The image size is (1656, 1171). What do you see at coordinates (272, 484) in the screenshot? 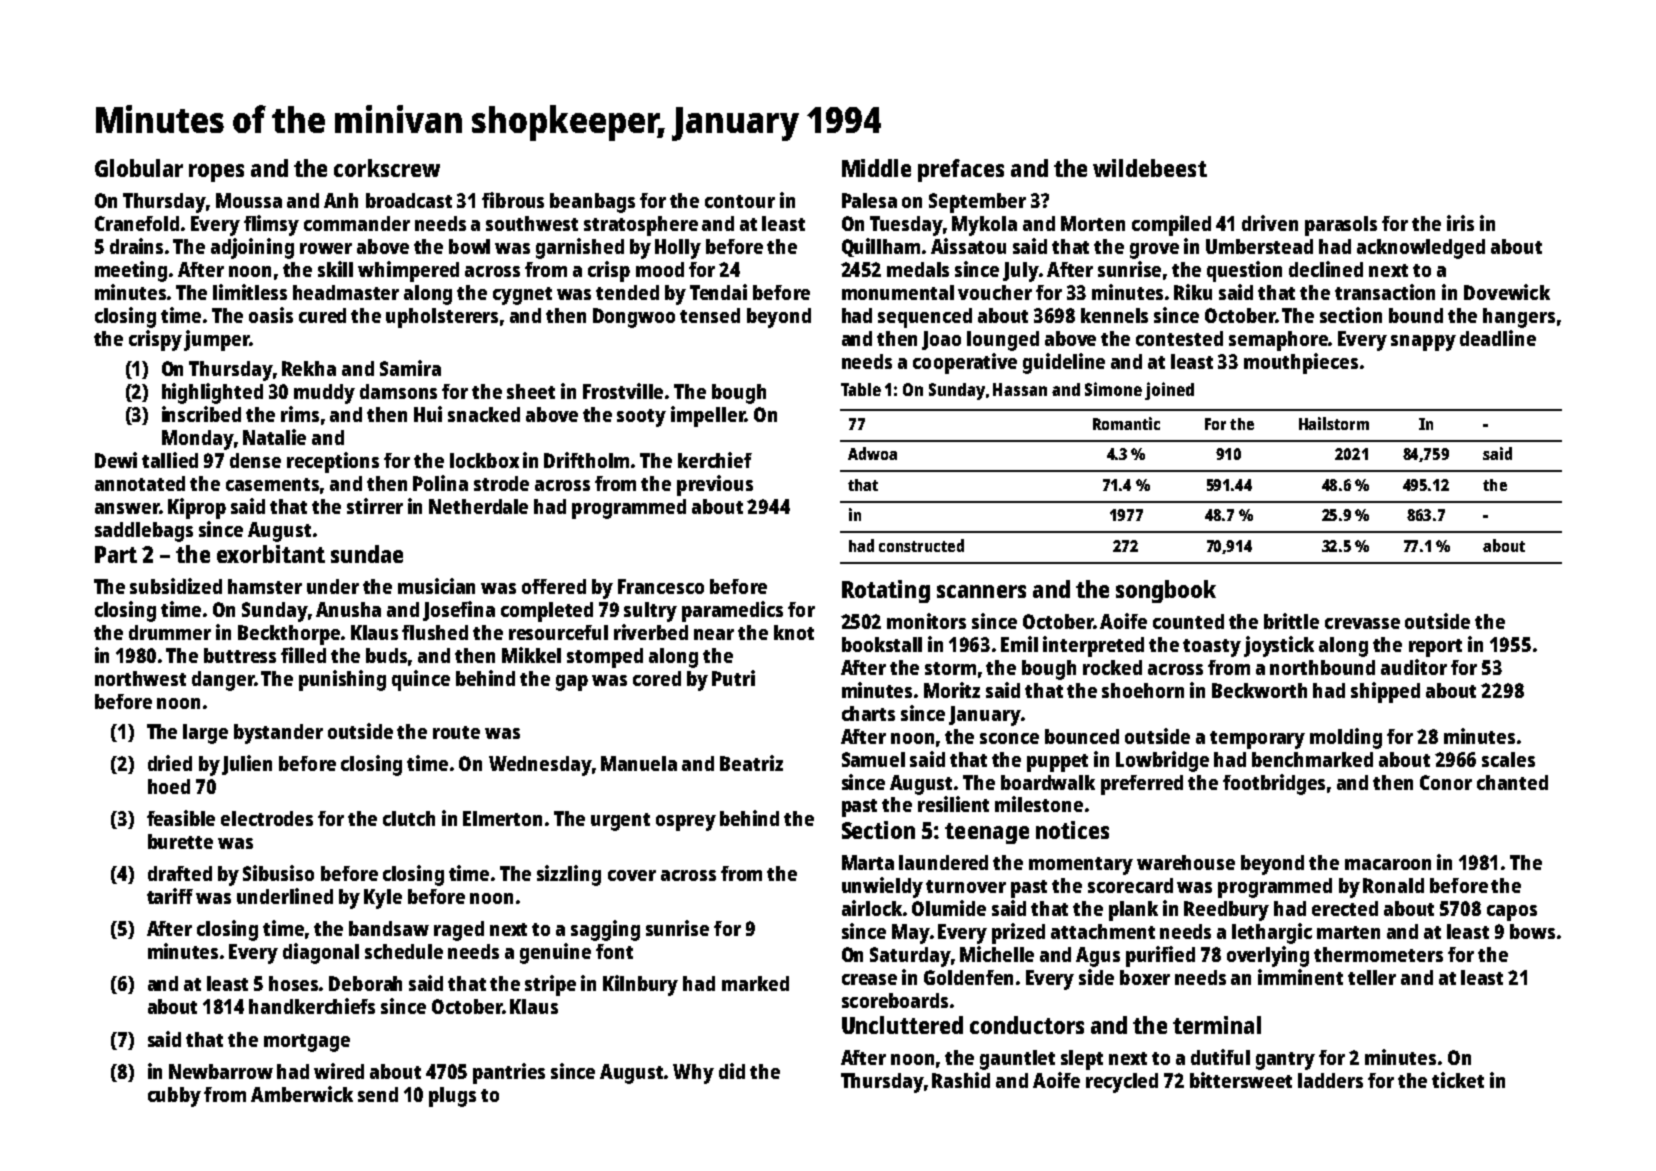
I see `casements` at bounding box center [272, 484].
